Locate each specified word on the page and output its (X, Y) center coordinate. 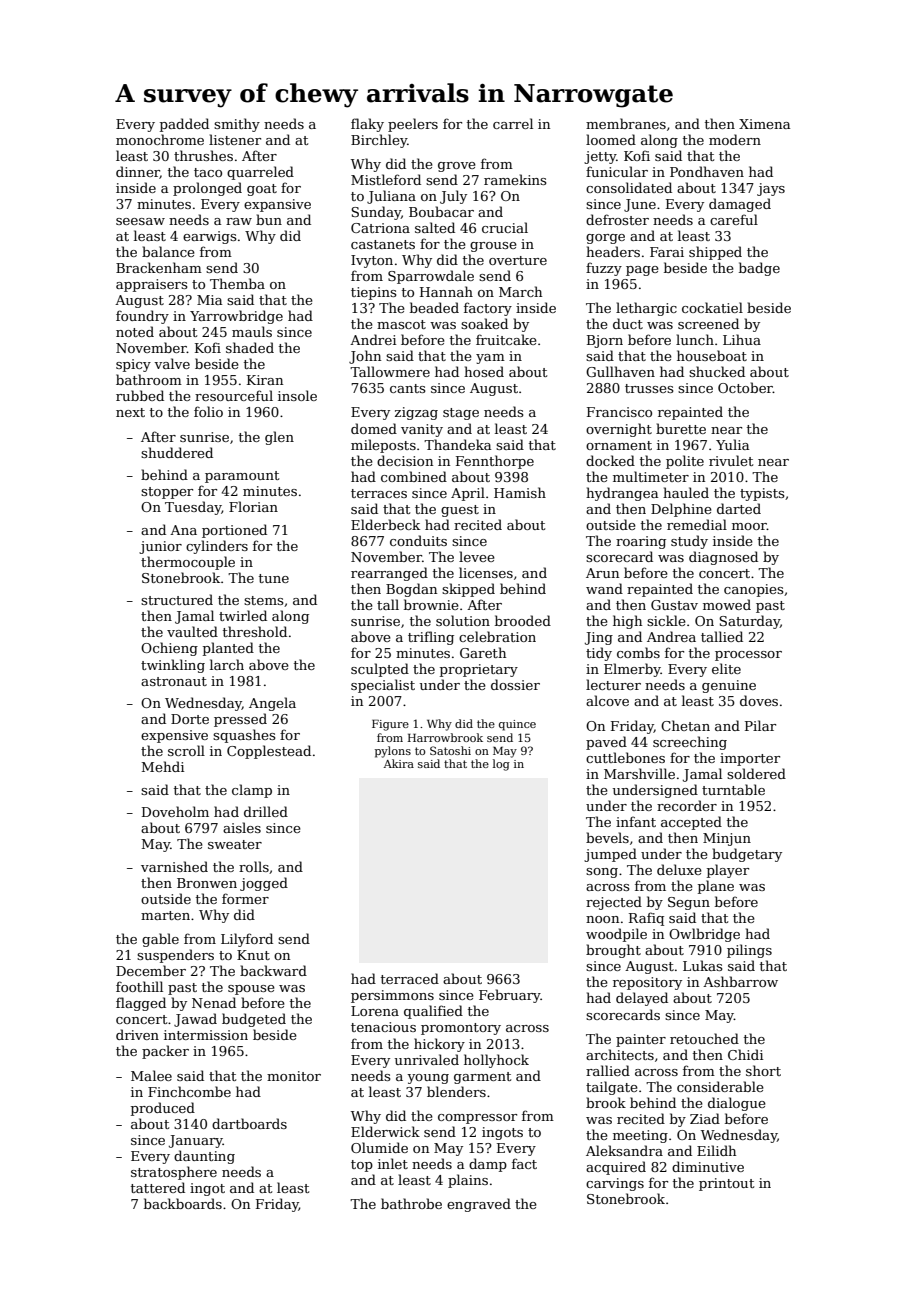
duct (628, 323)
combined (414, 476)
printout (726, 1184)
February (510, 996)
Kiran (265, 380)
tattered (158, 1187)
